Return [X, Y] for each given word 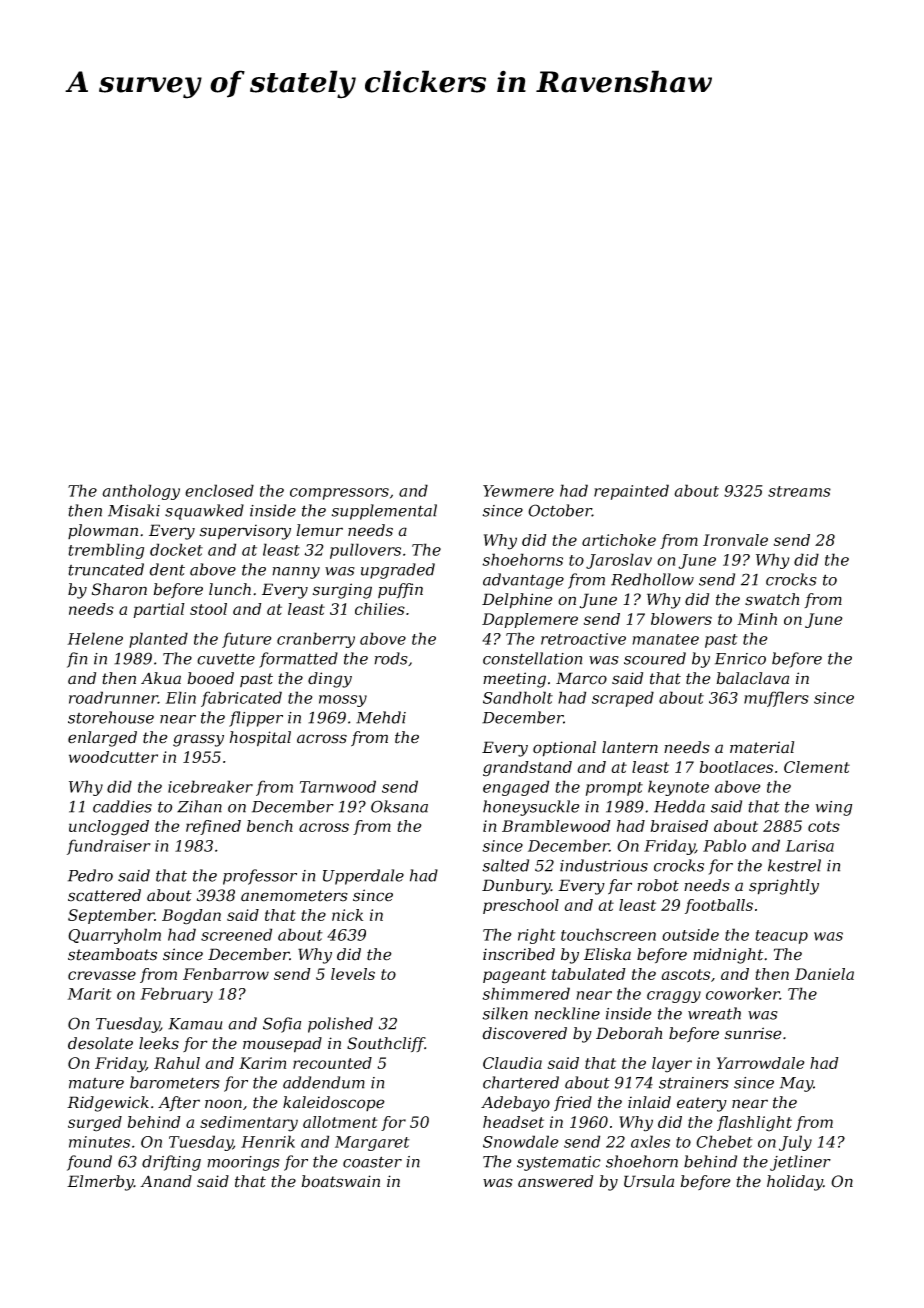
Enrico [740, 659]
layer [672, 1065]
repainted [631, 492]
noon [223, 1104]
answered [555, 1181]
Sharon [119, 589]
